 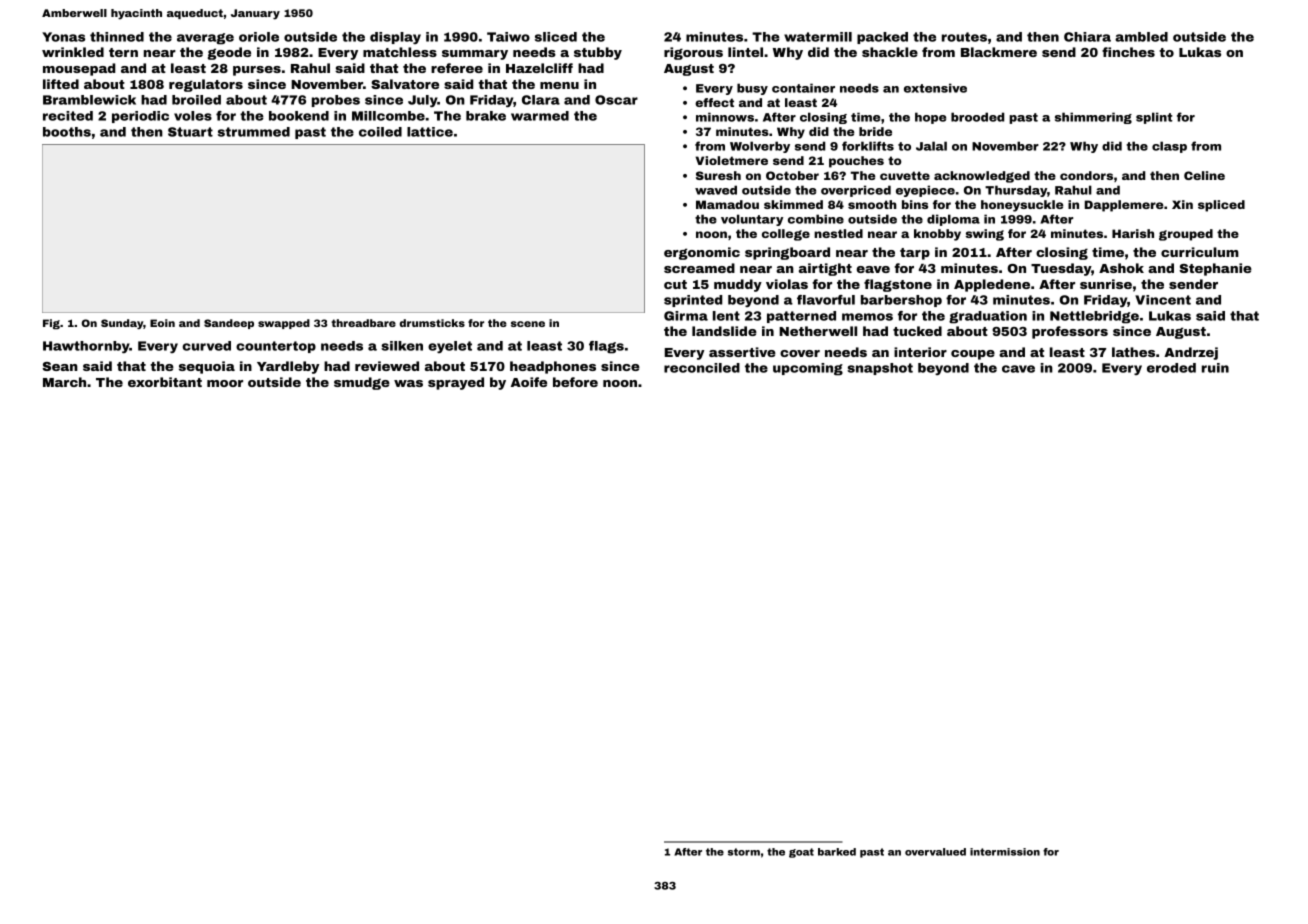 I want to click on spliced, so click(x=1221, y=206).
